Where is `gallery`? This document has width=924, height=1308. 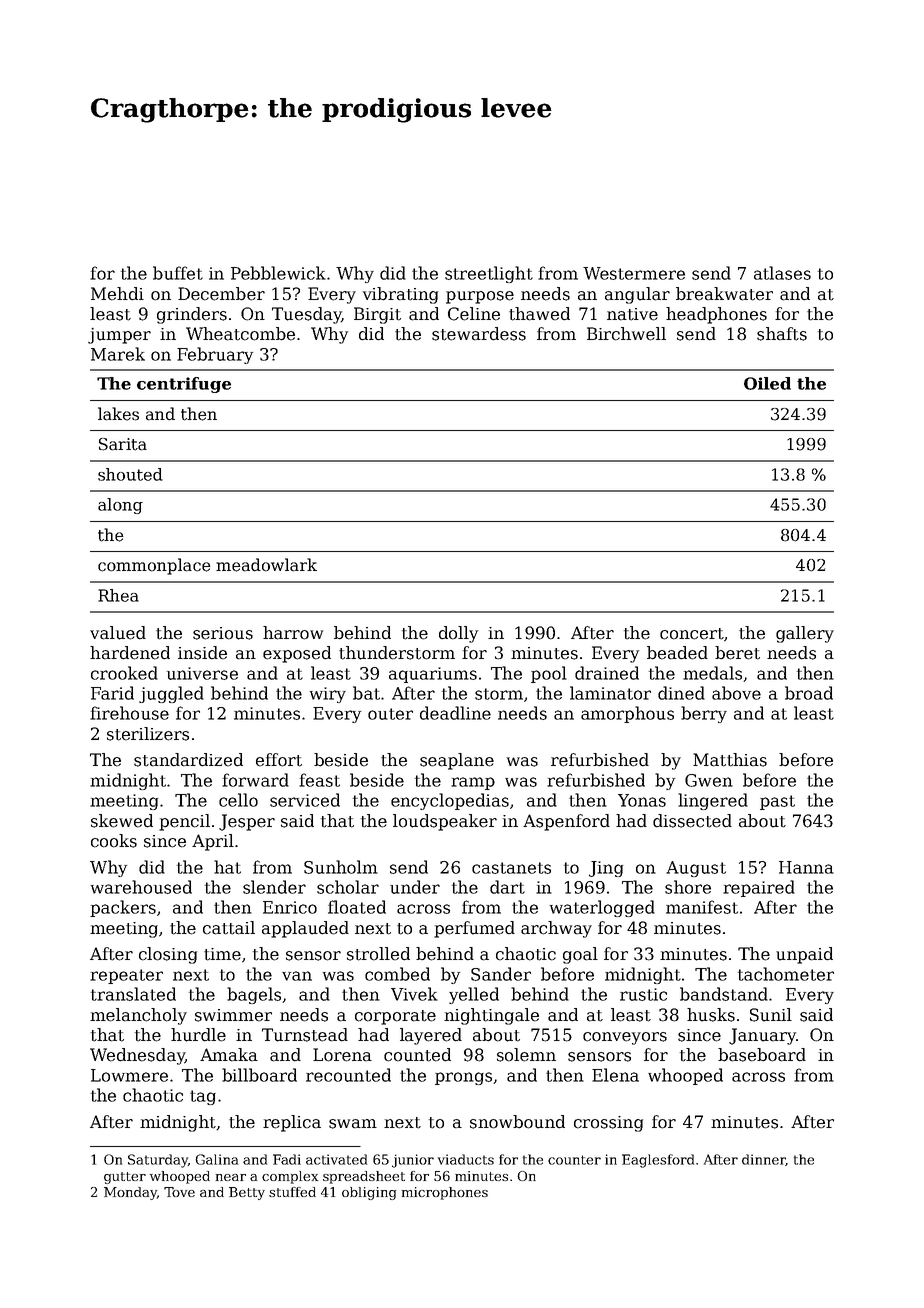 gallery is located at coordinates (805, 634).
